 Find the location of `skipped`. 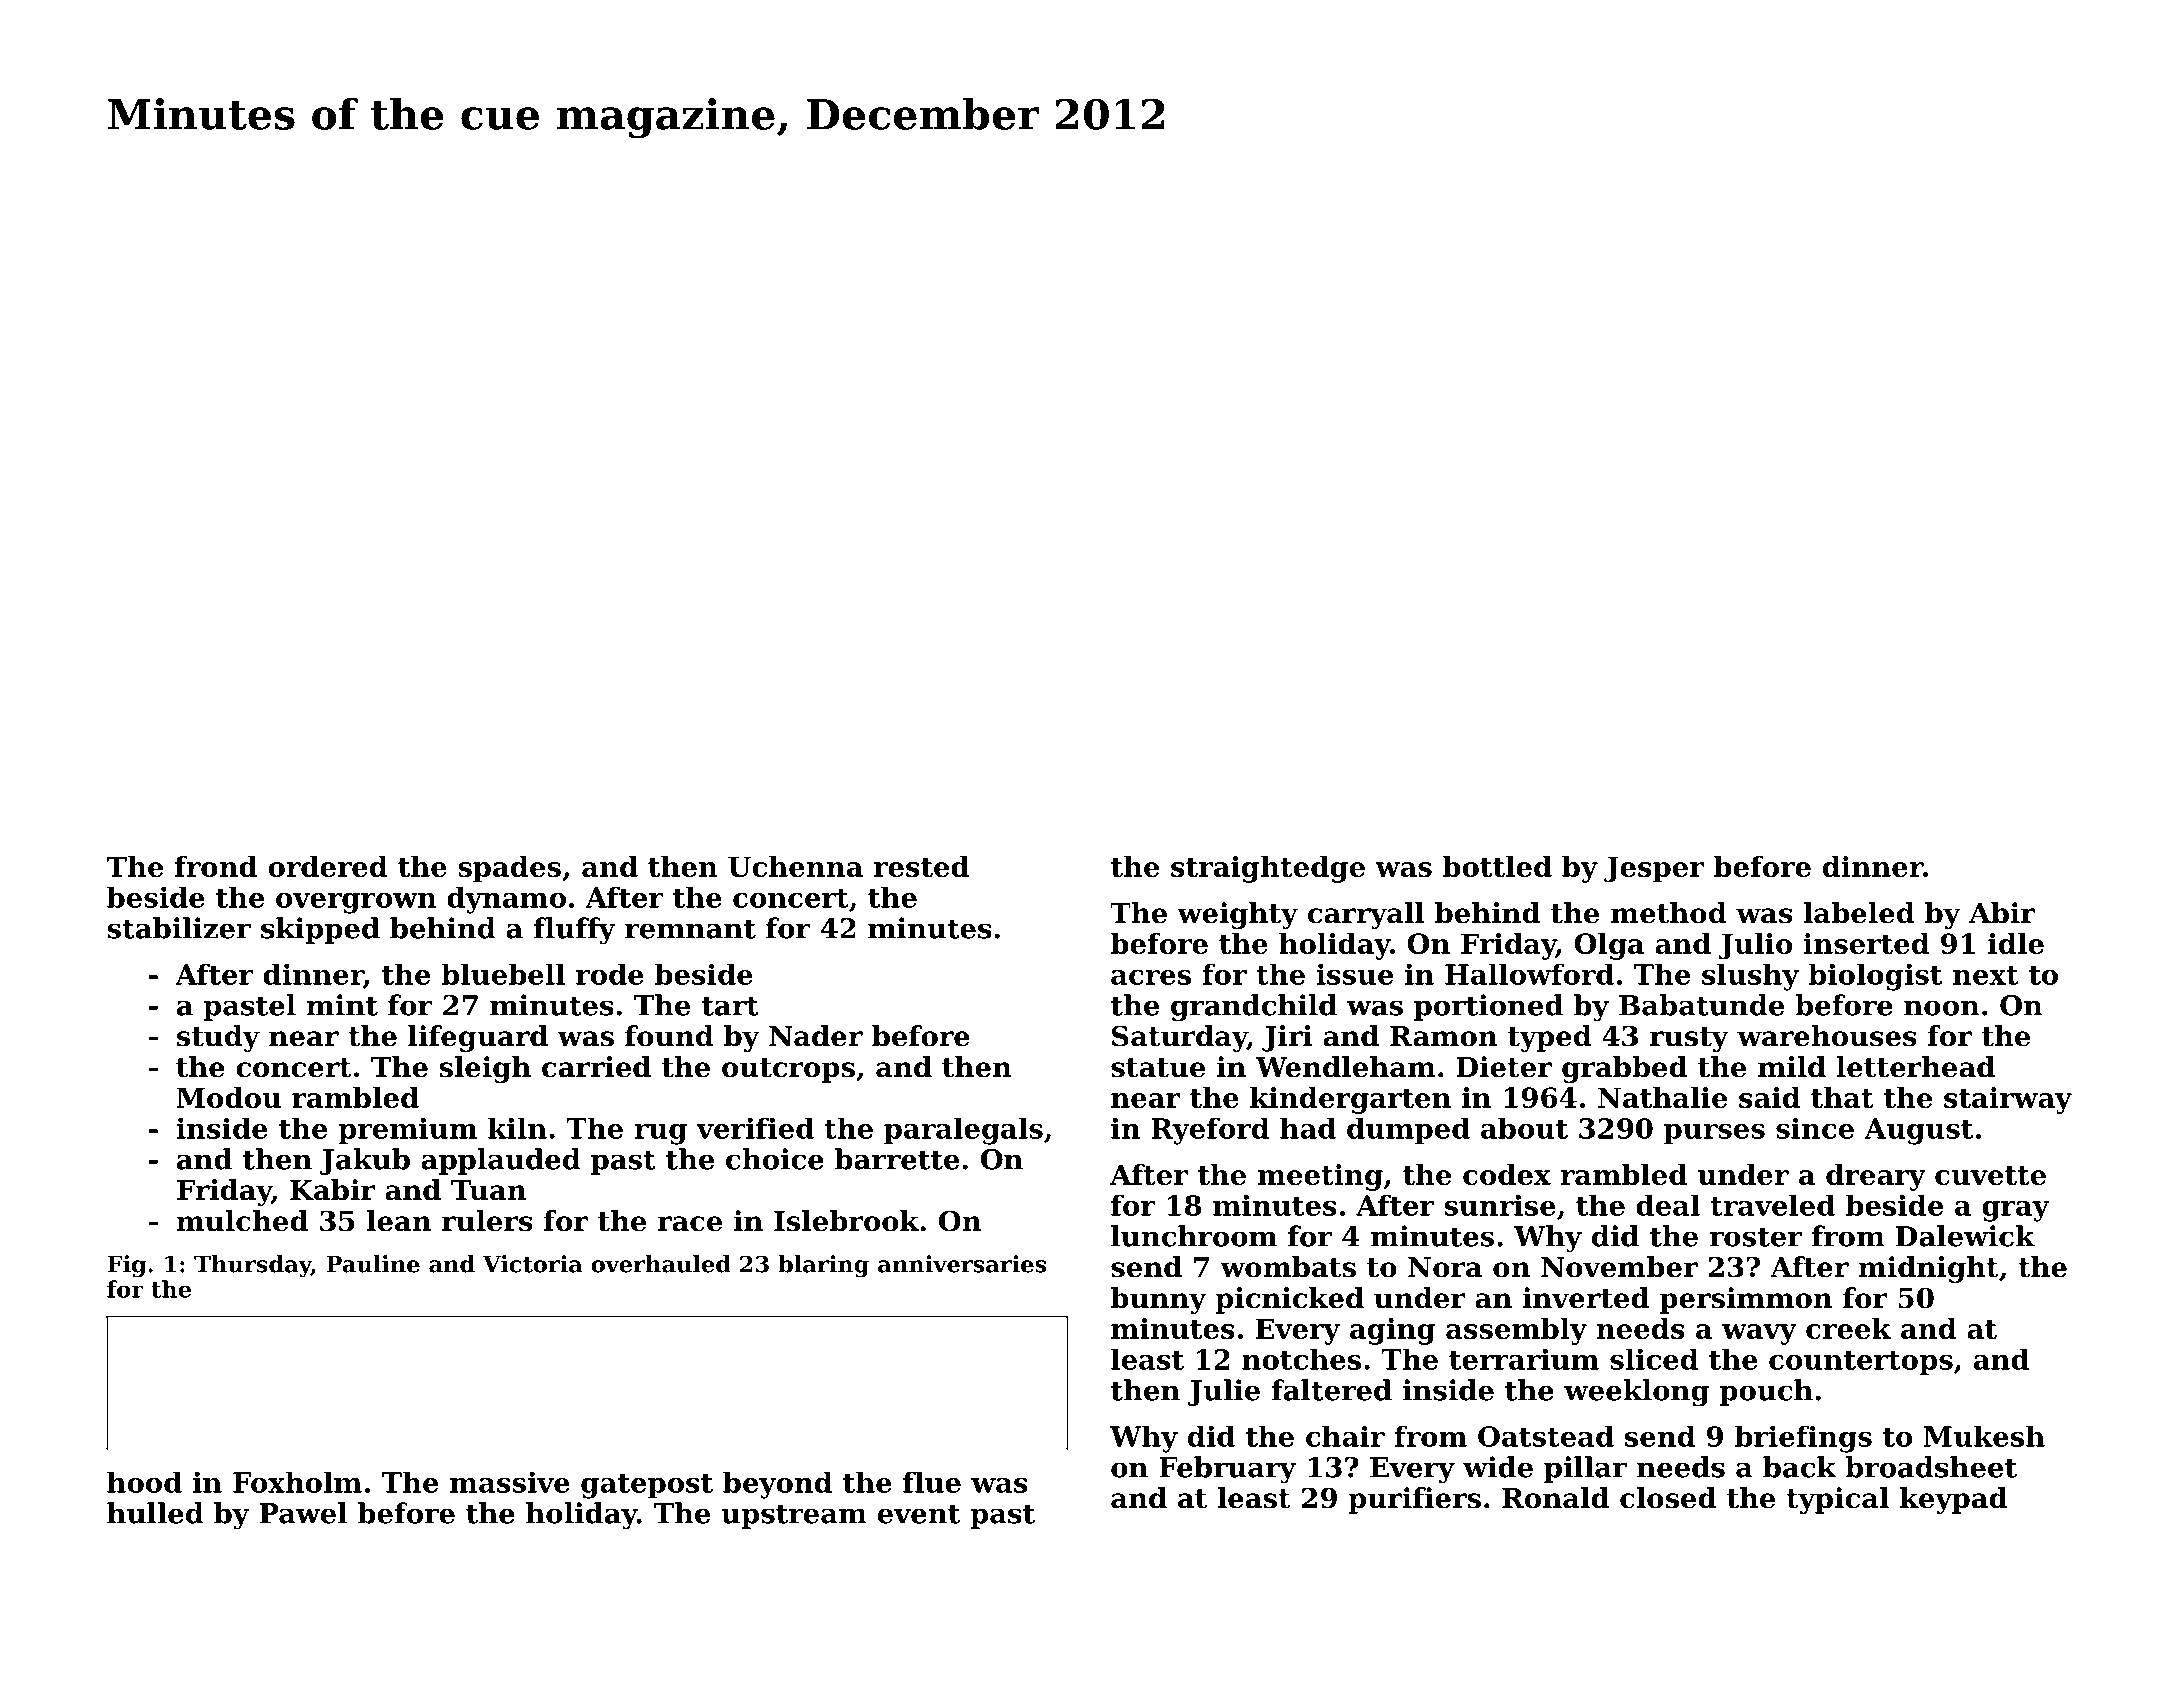

skipped is located at coordinates (320, 930).
